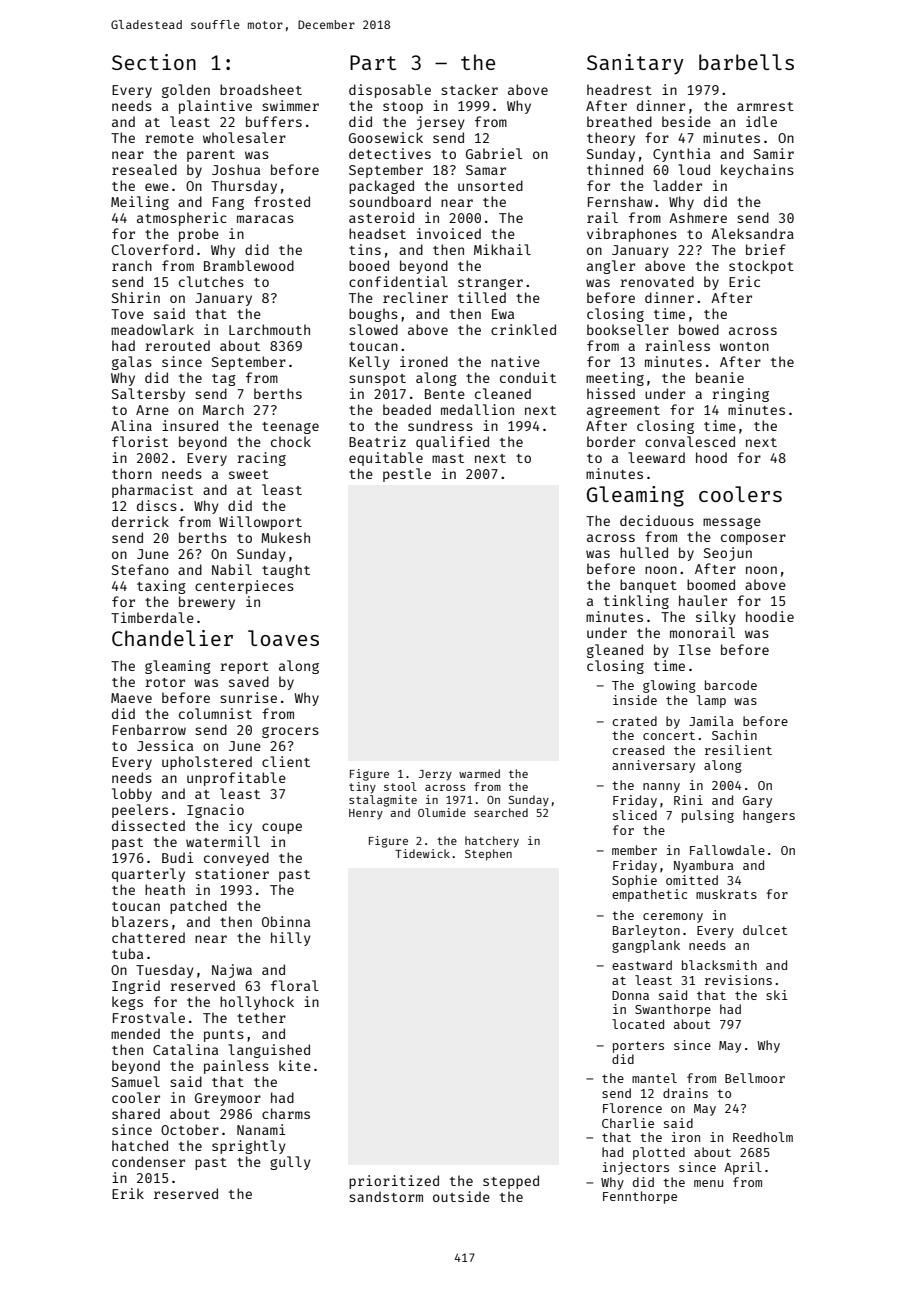  What do you see at coordinates (154, 62) in the screenshot?
I see `Section` at bounding box center [154, 62].
